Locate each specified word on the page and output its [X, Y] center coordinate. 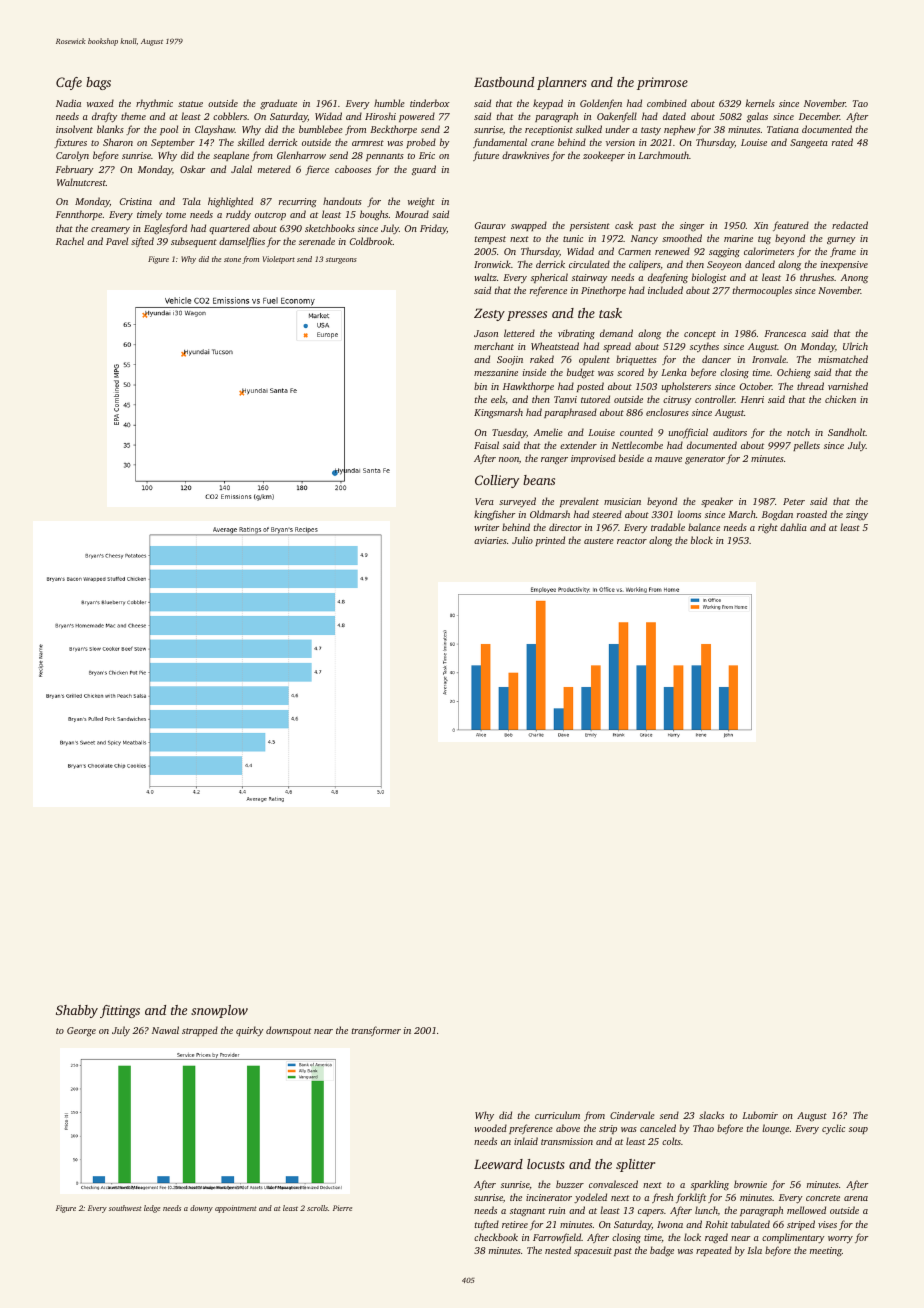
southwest [125, 1208]
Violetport [279, 260]
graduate [278, 104]
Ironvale [769, 359]
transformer [376, 1031]
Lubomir [760, 1115]
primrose [662, 83]
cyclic [833, 1129]
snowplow [219, 1011]
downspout [288, 1031]
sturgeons [341, 260]
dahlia [793, 527]
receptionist [549, 130]
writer [486, 527]
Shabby [77, 1011]
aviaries [490, 540]
